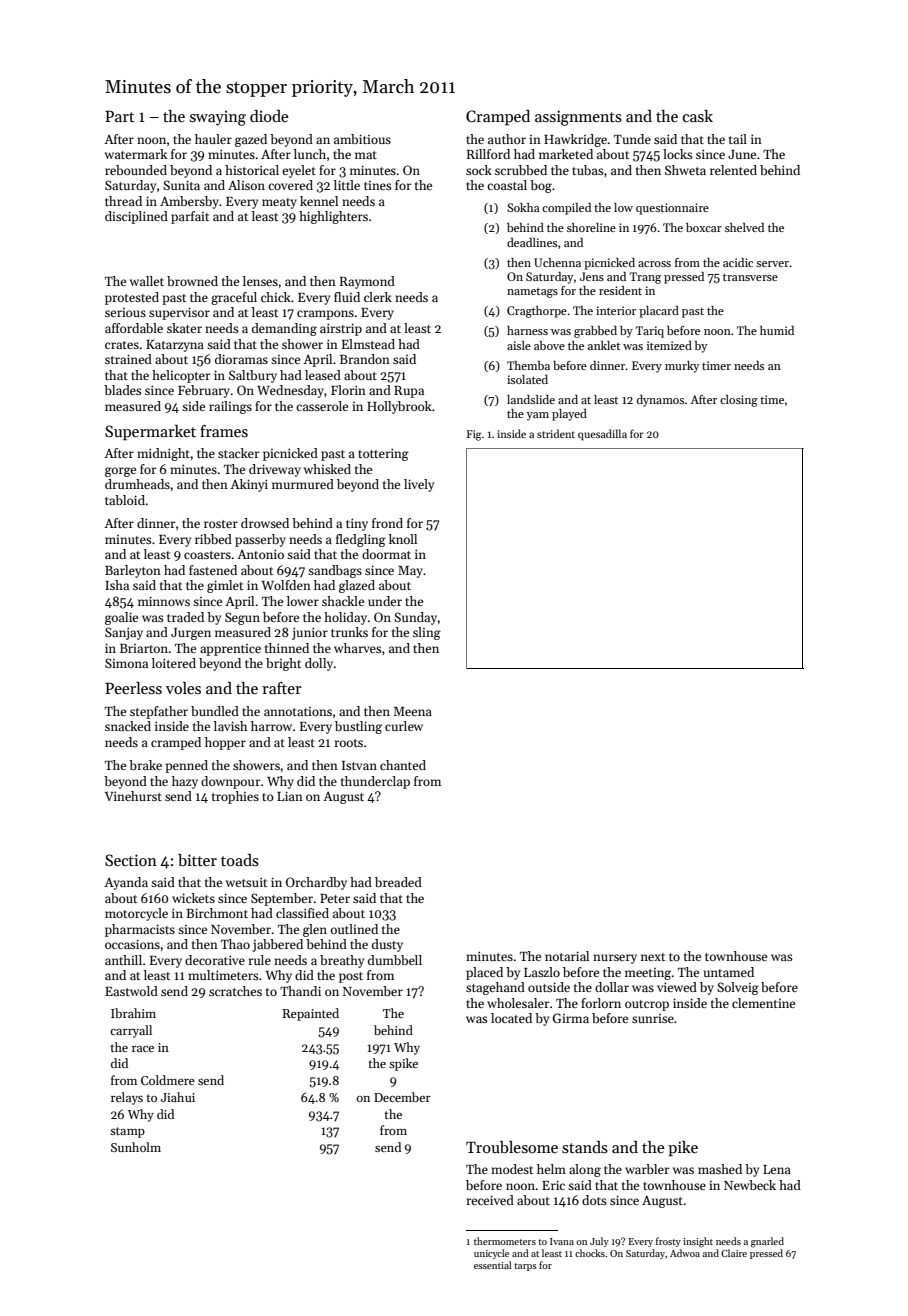 This image has width=908, height=1316. I want to click on tines, so click(377, 185).
